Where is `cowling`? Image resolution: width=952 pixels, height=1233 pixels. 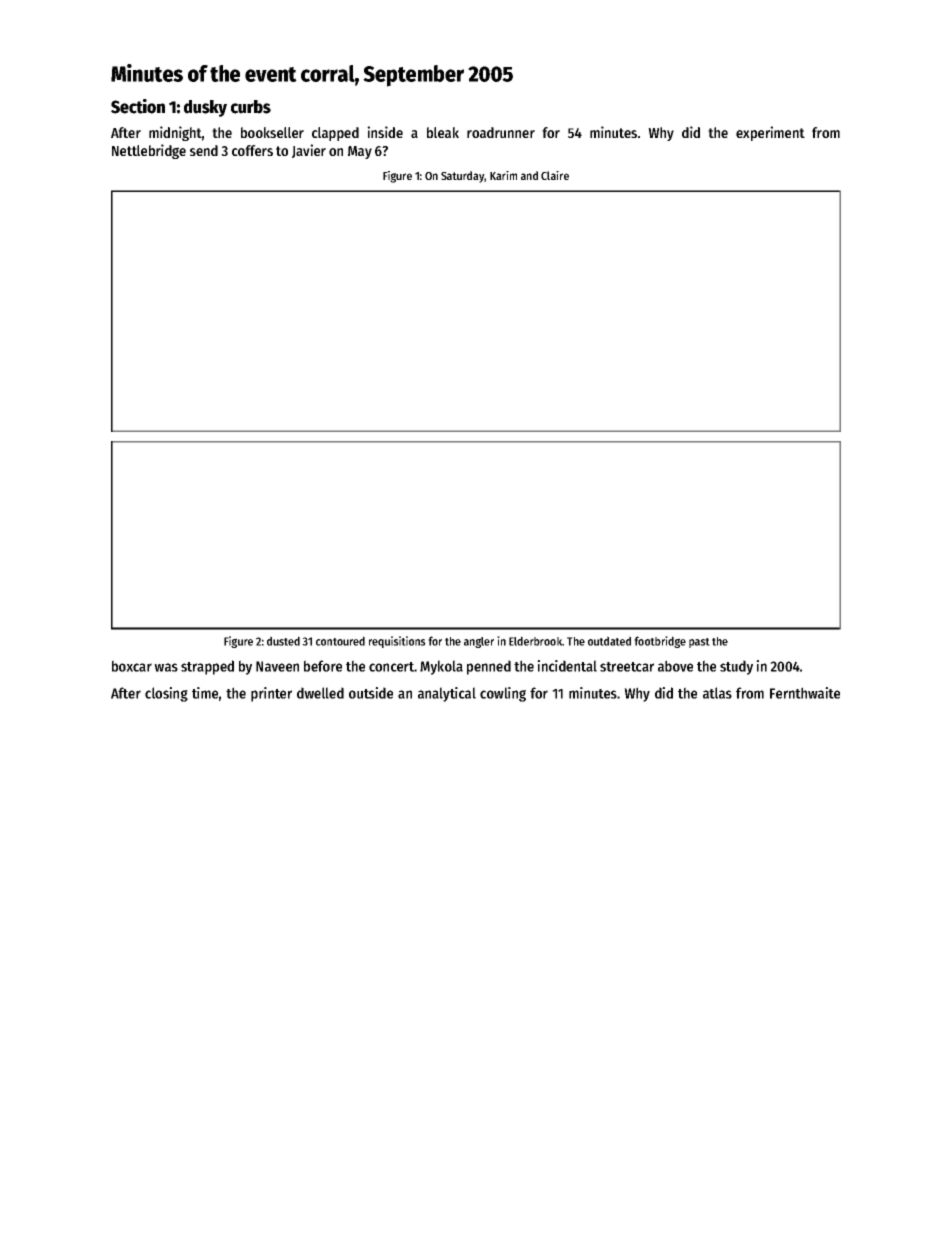
cowling is located at coordinates (503, 694).
